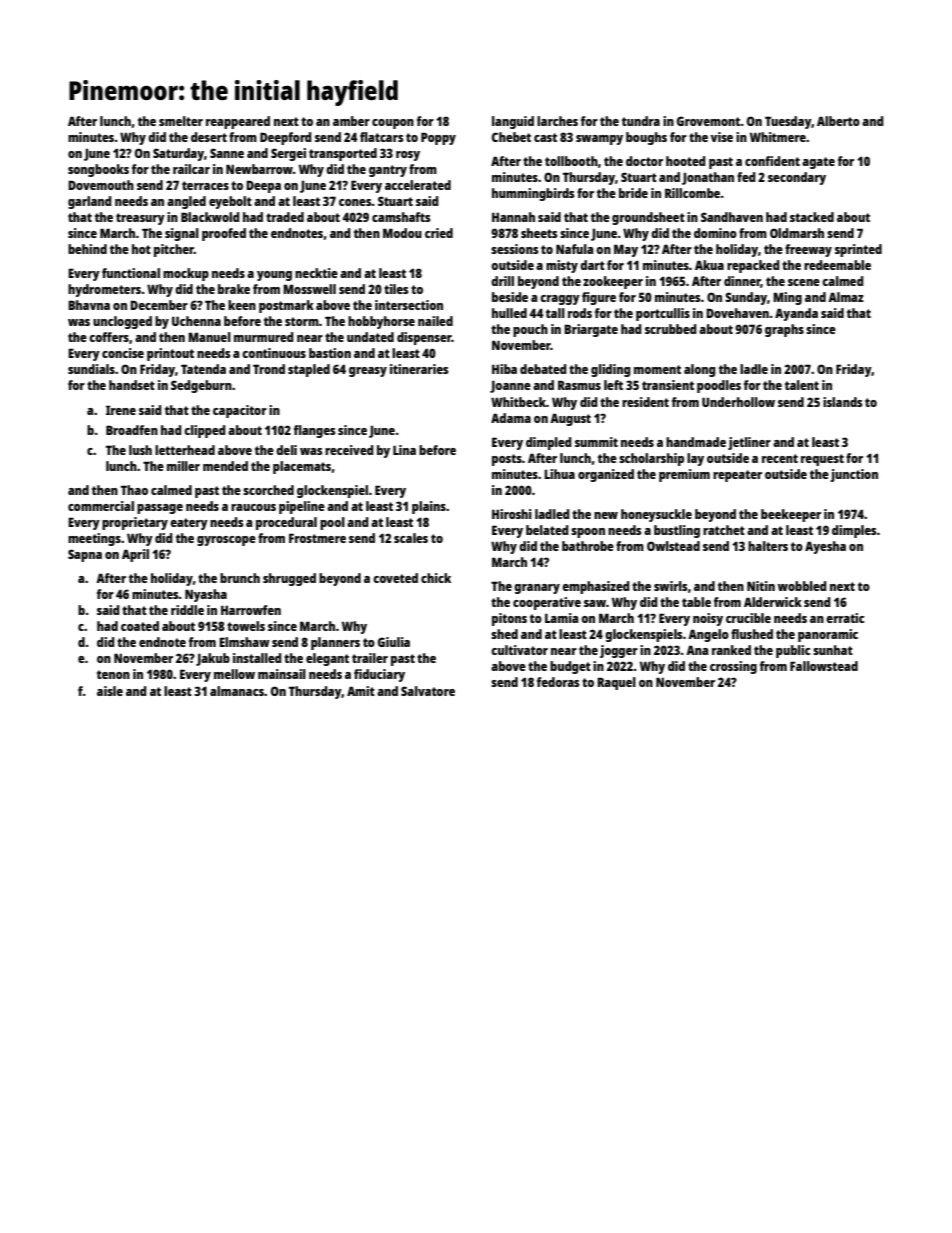  I want to click on Fallowstead, so click(824, 666).
